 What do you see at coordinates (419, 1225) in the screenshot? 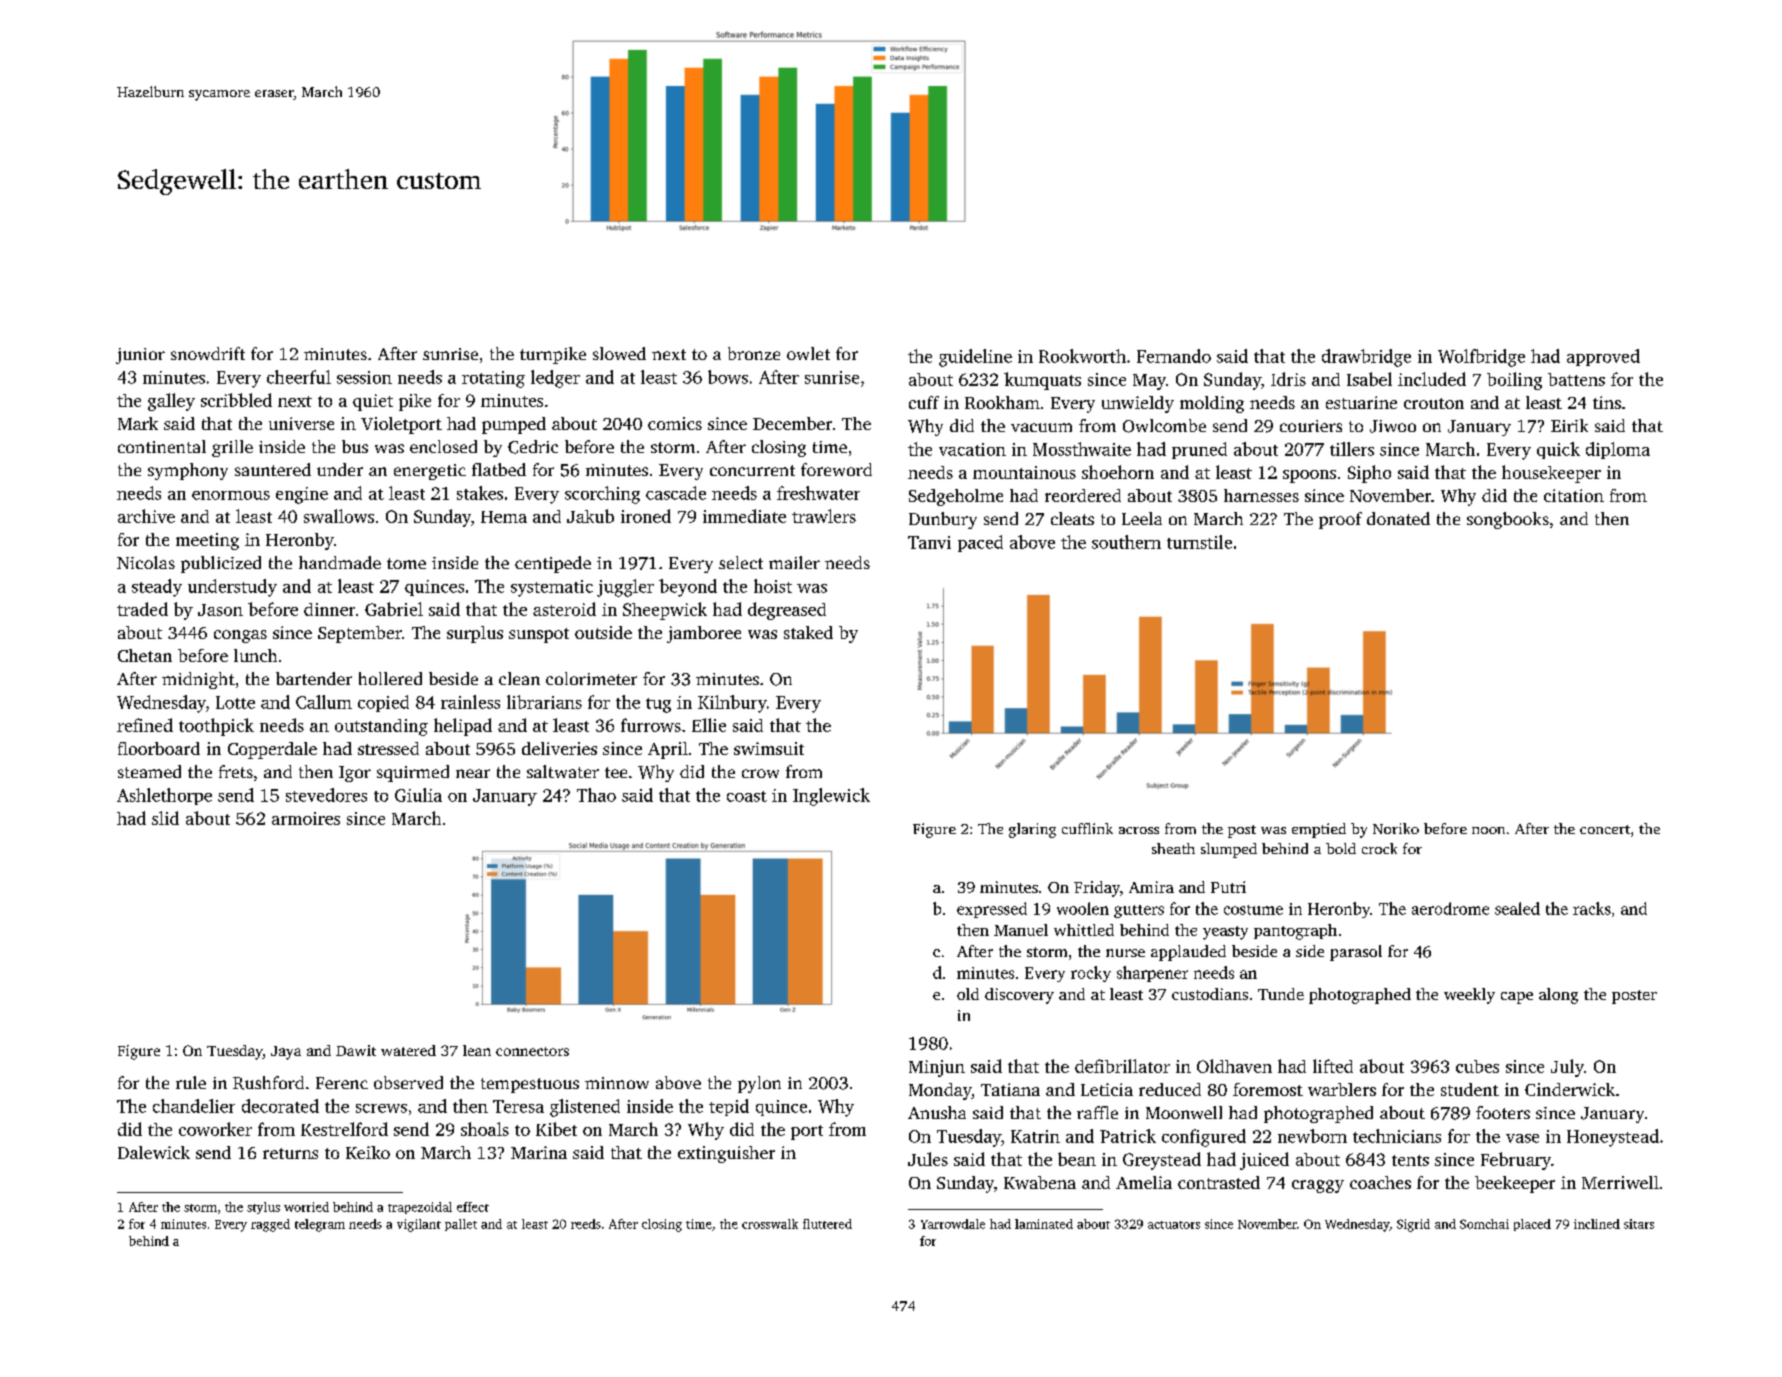
I see `vigilant` at bounding box center [419, 1225].
